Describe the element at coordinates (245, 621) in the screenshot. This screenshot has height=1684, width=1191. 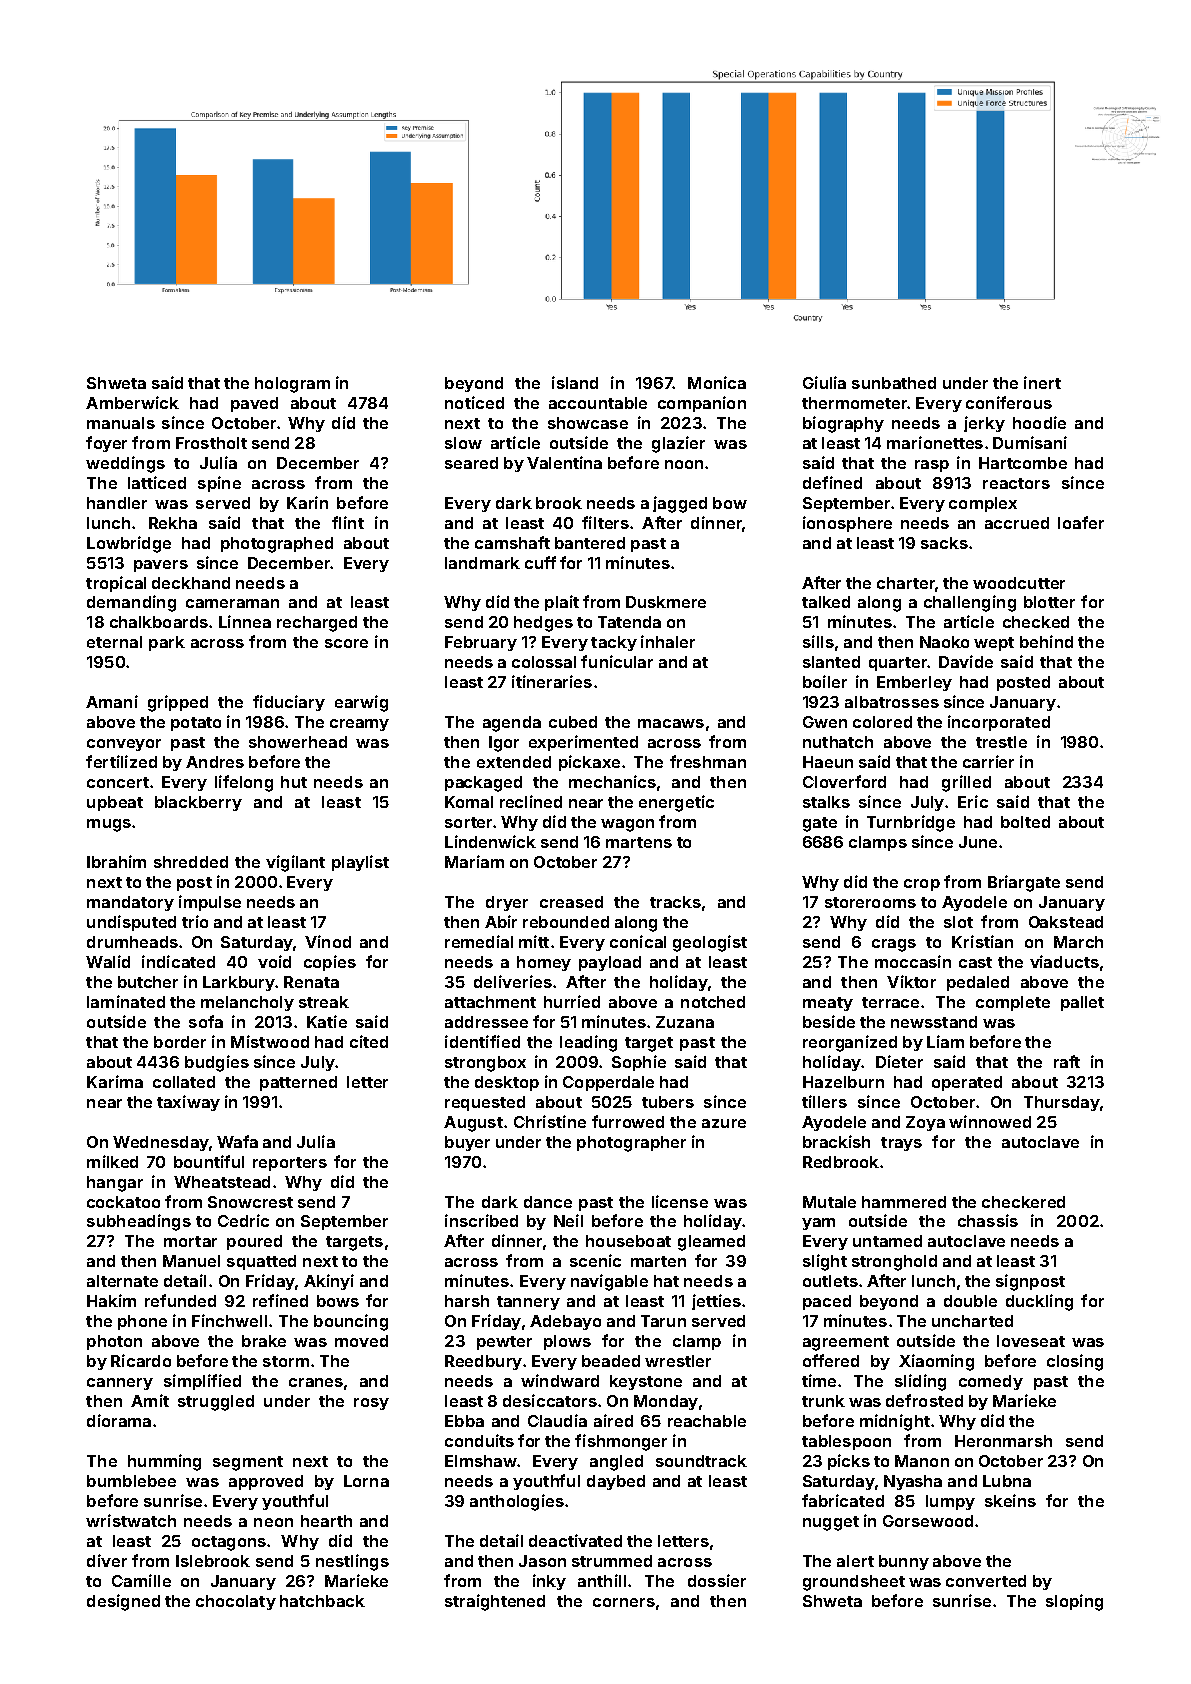
I see `Linnea` at that location.
